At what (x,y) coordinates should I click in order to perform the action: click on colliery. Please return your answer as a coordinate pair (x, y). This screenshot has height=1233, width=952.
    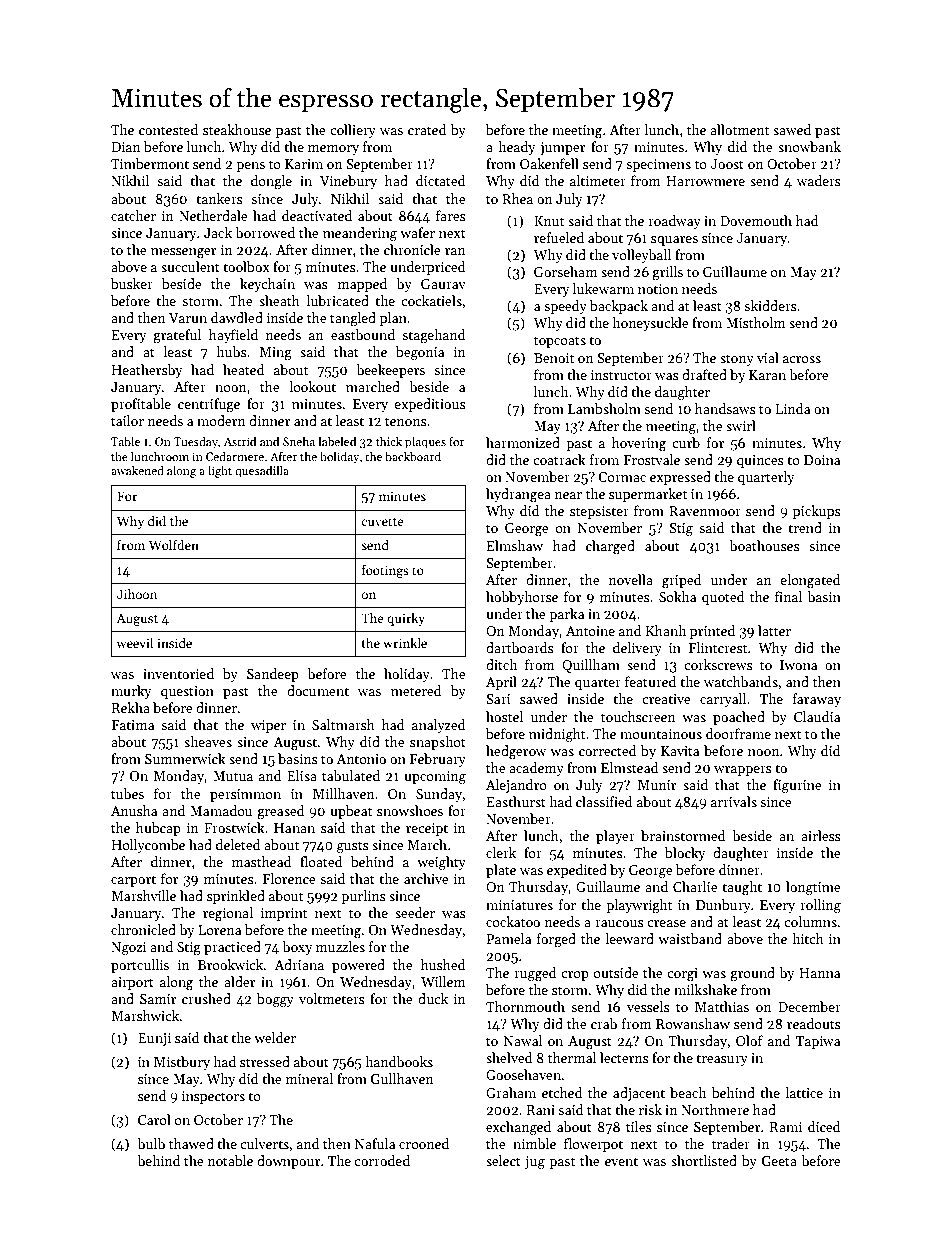
    Looking at the image, I should click on (353, 131).
